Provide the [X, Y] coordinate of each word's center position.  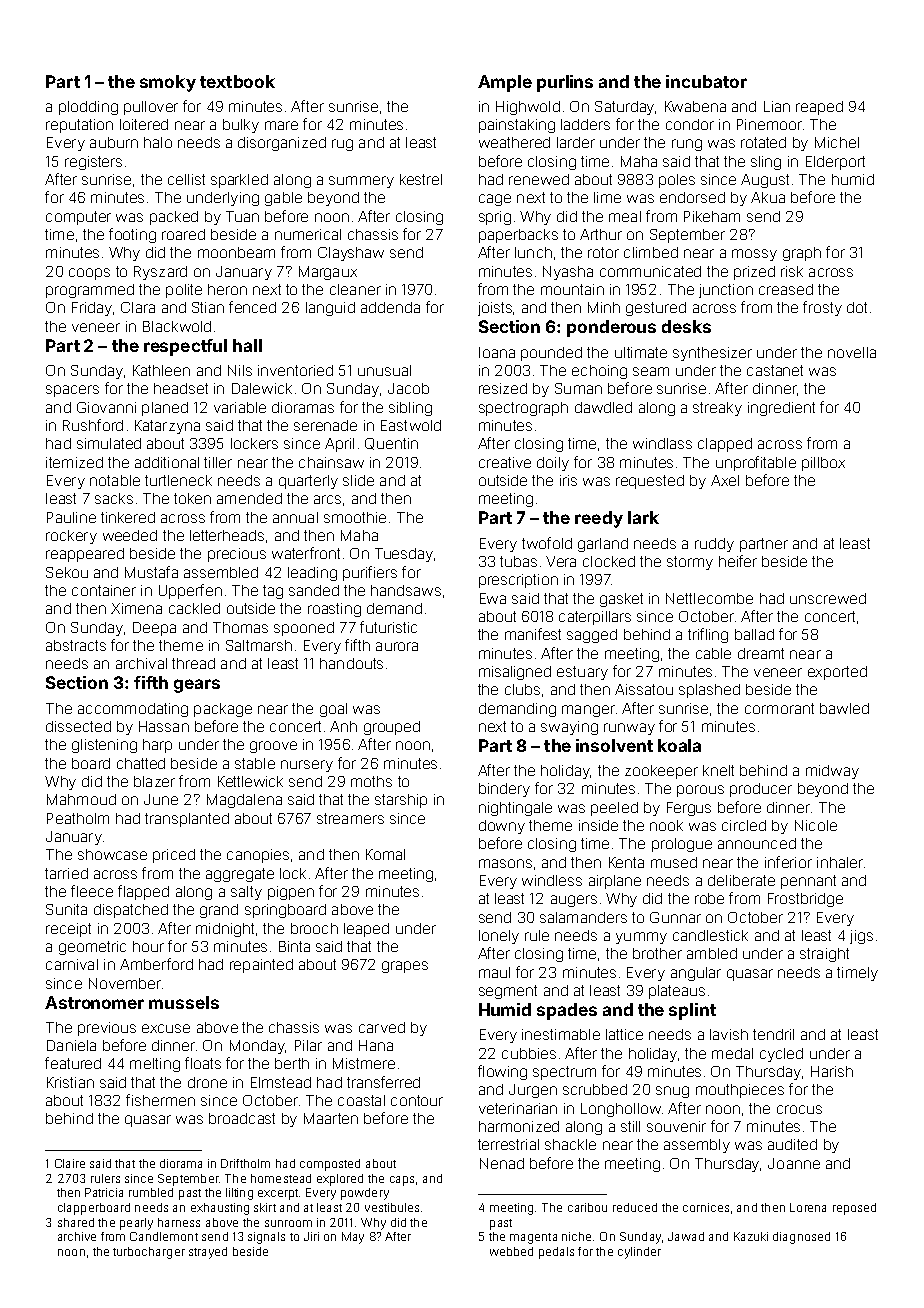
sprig [495, 218]
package [223, 710]
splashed [709, 691]
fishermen [160, 1100]
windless [552, 880]
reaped [819, 108]
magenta [533, 1238]
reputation [79, 126]
